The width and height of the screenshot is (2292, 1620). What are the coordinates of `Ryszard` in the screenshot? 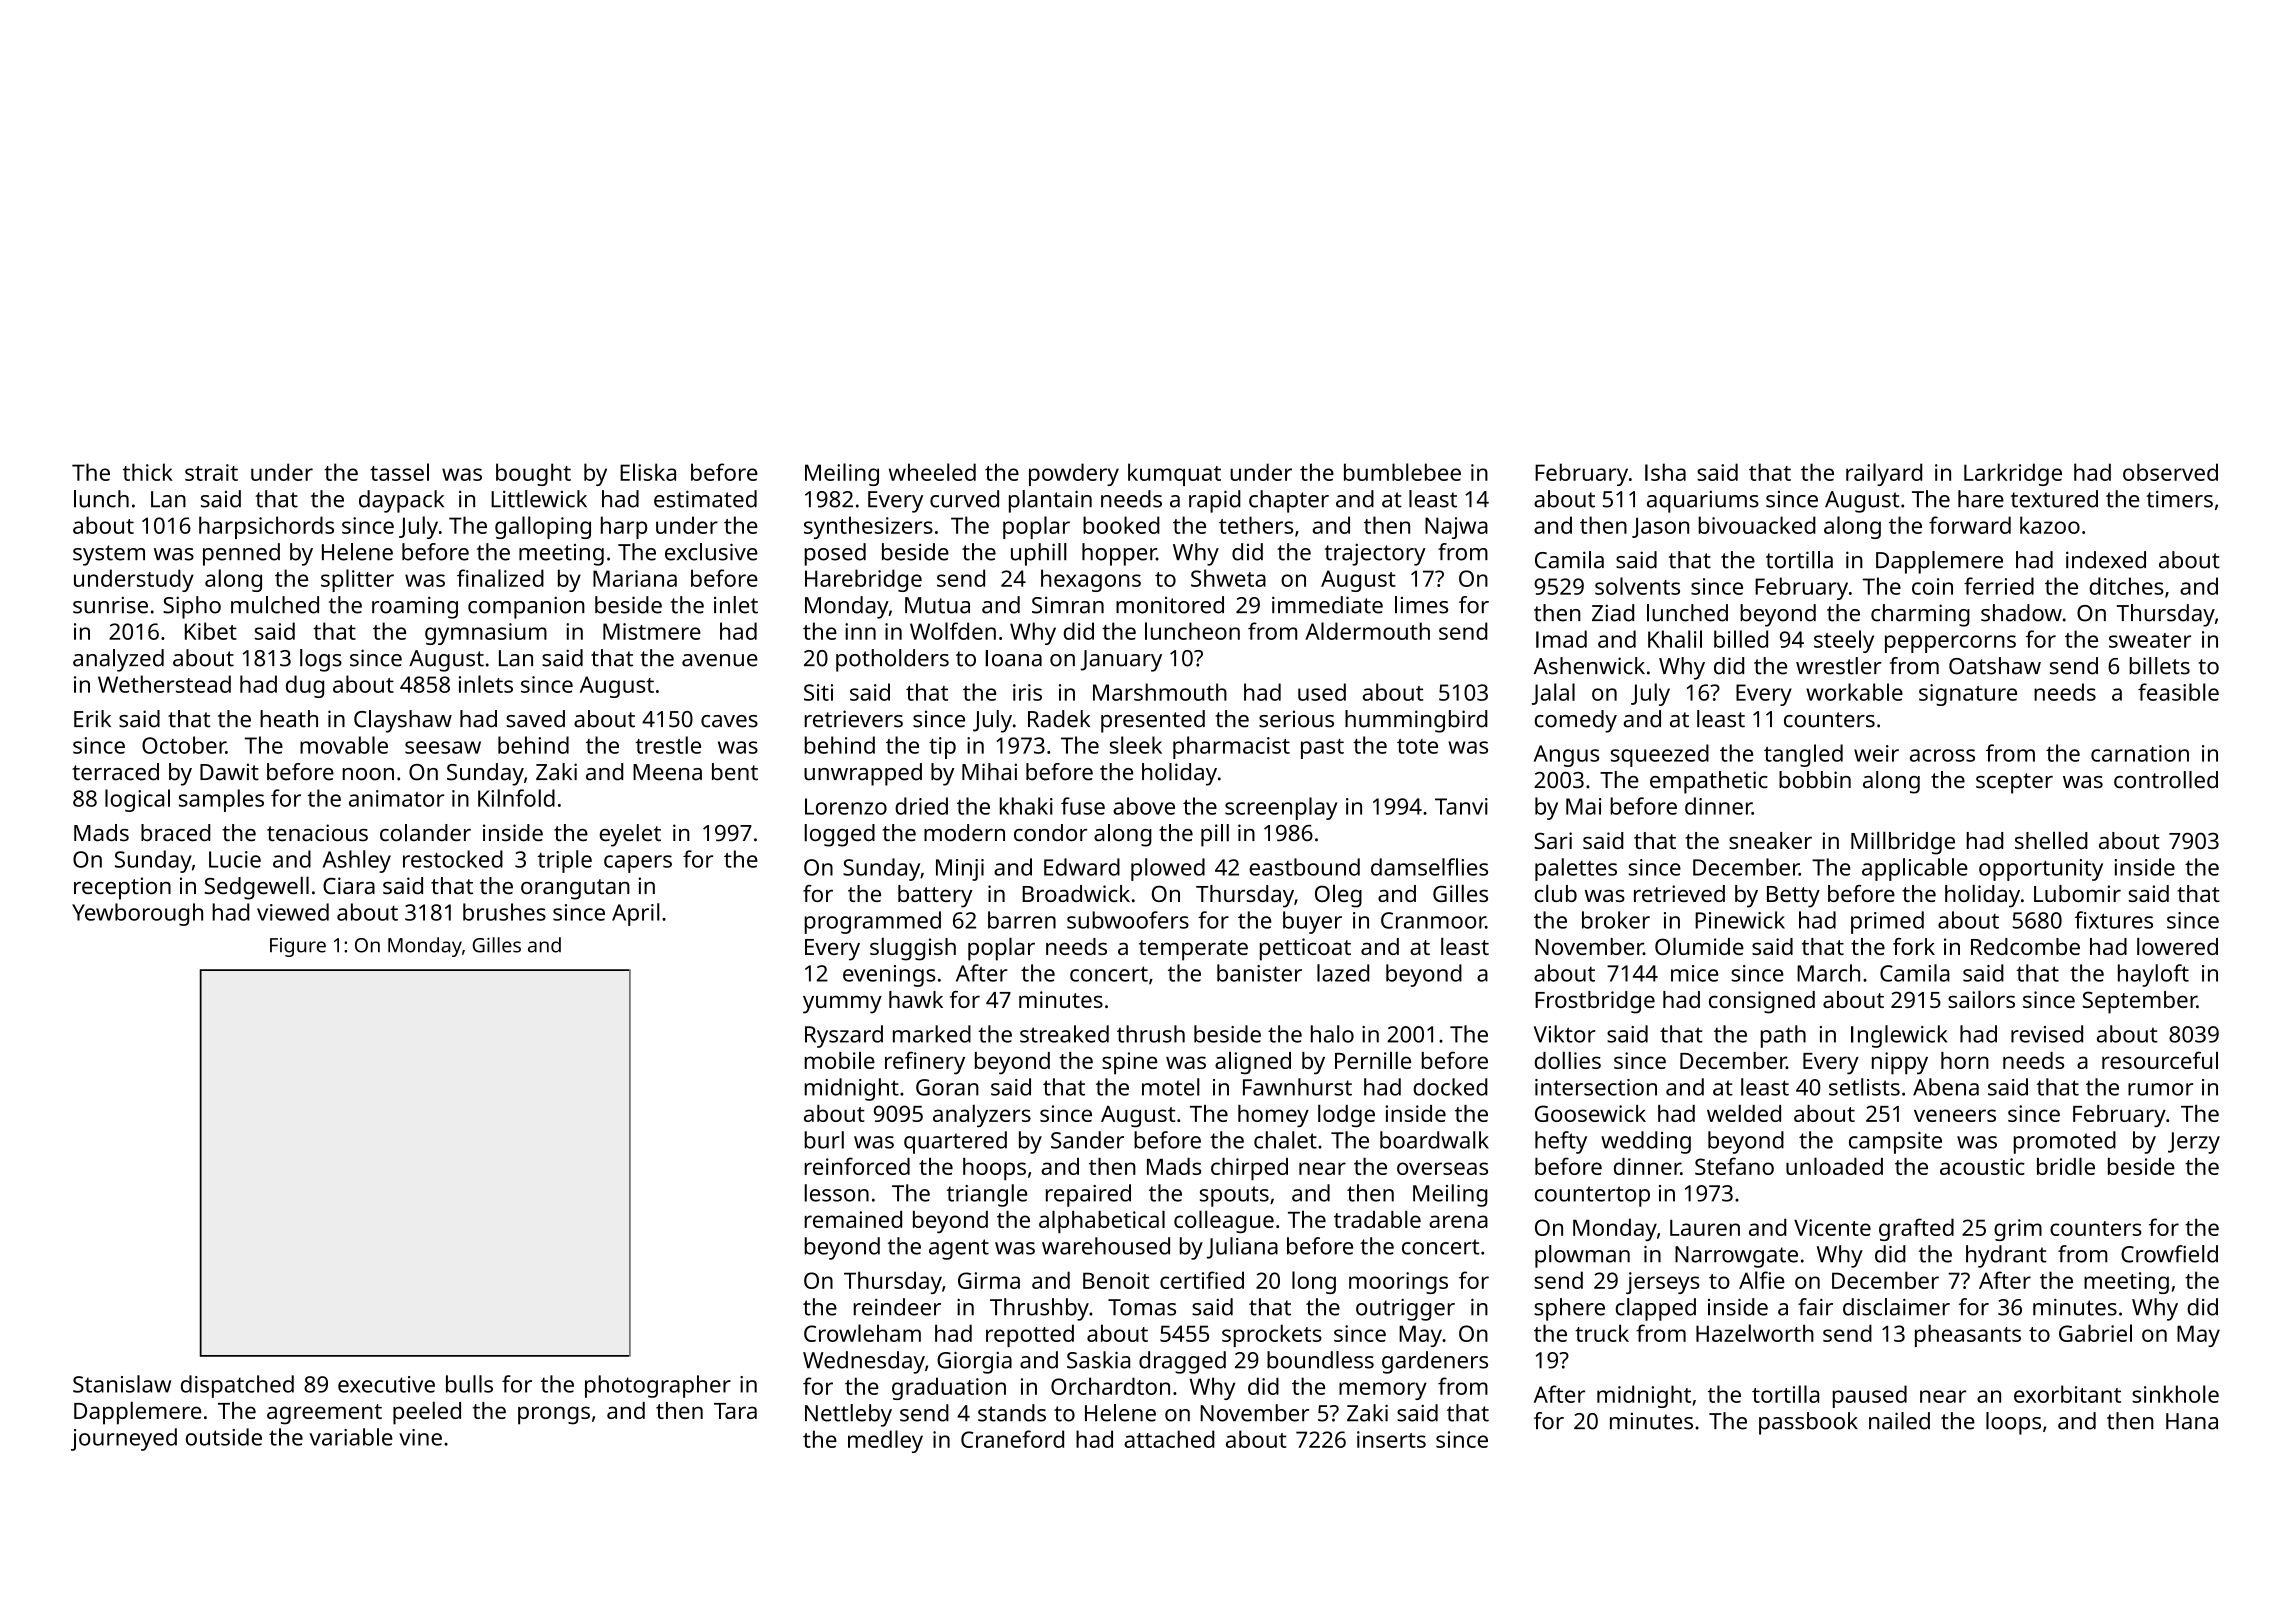 It's located at (844, 1036).
